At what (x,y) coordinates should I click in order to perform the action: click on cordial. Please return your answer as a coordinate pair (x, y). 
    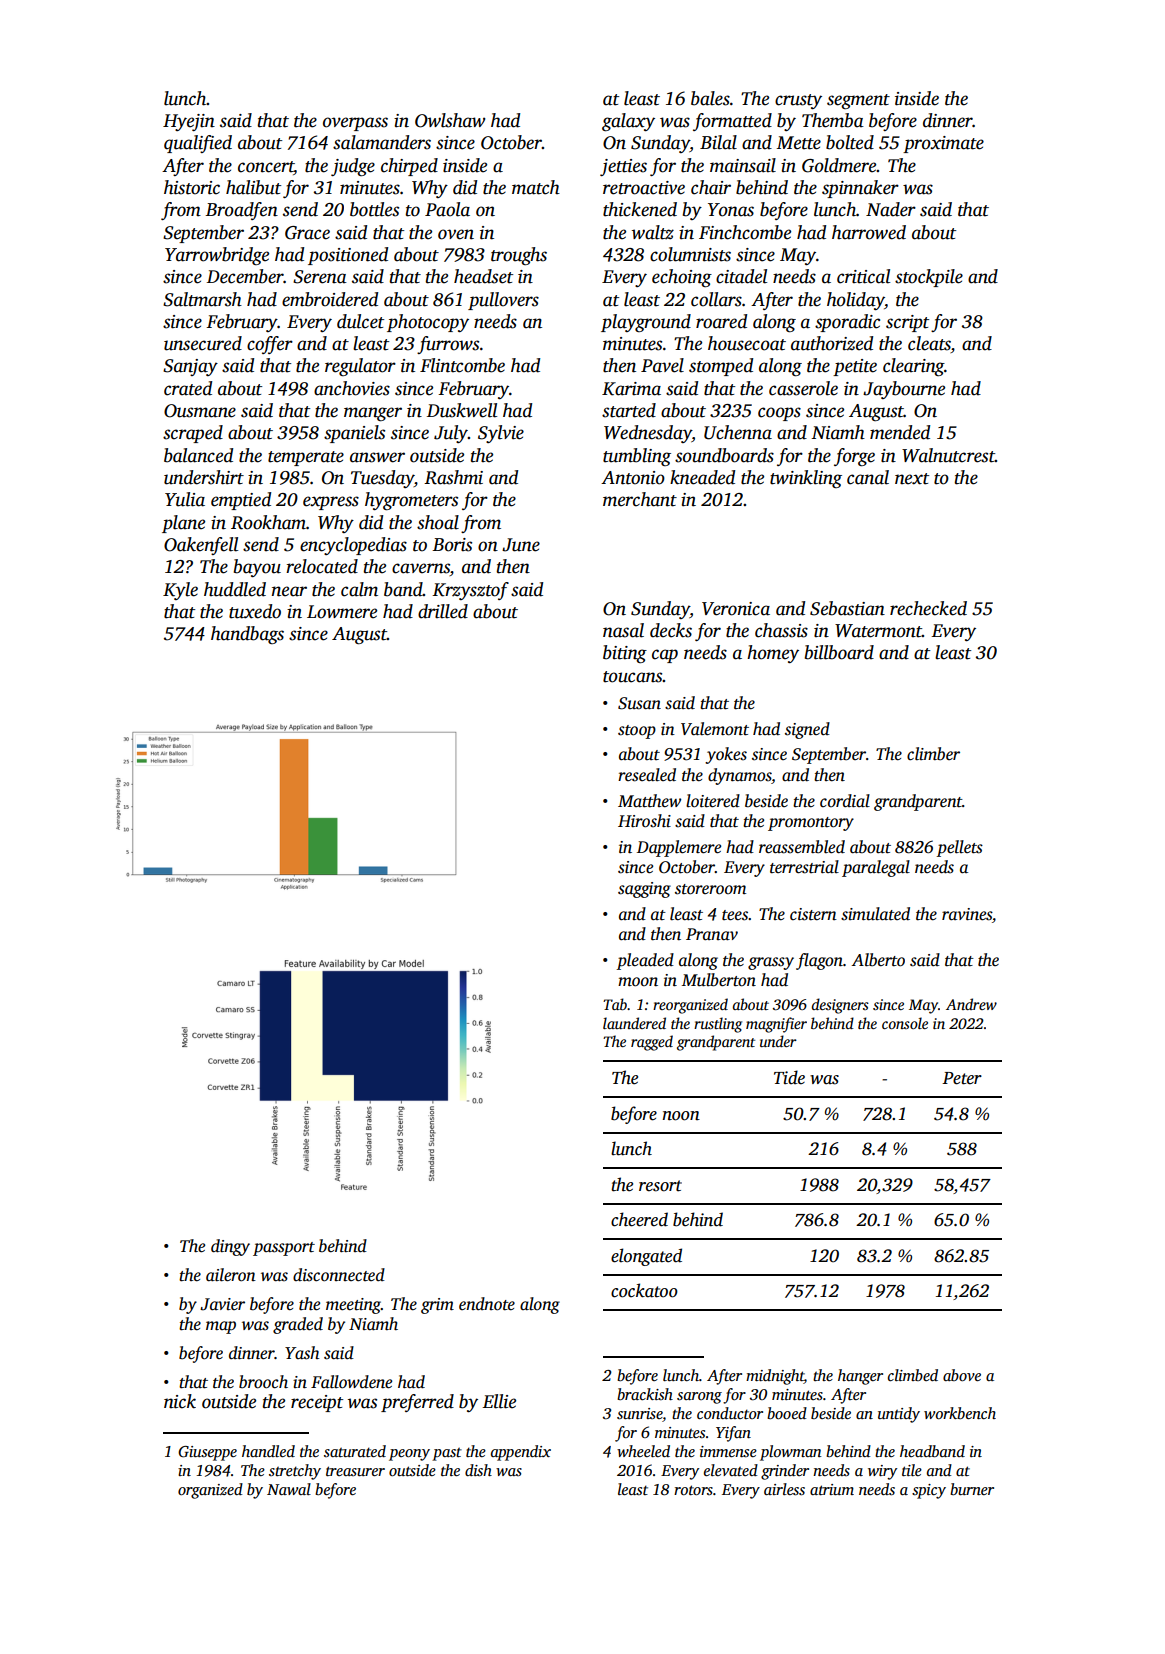
    Looking at the image, I should click on (845, 800).
